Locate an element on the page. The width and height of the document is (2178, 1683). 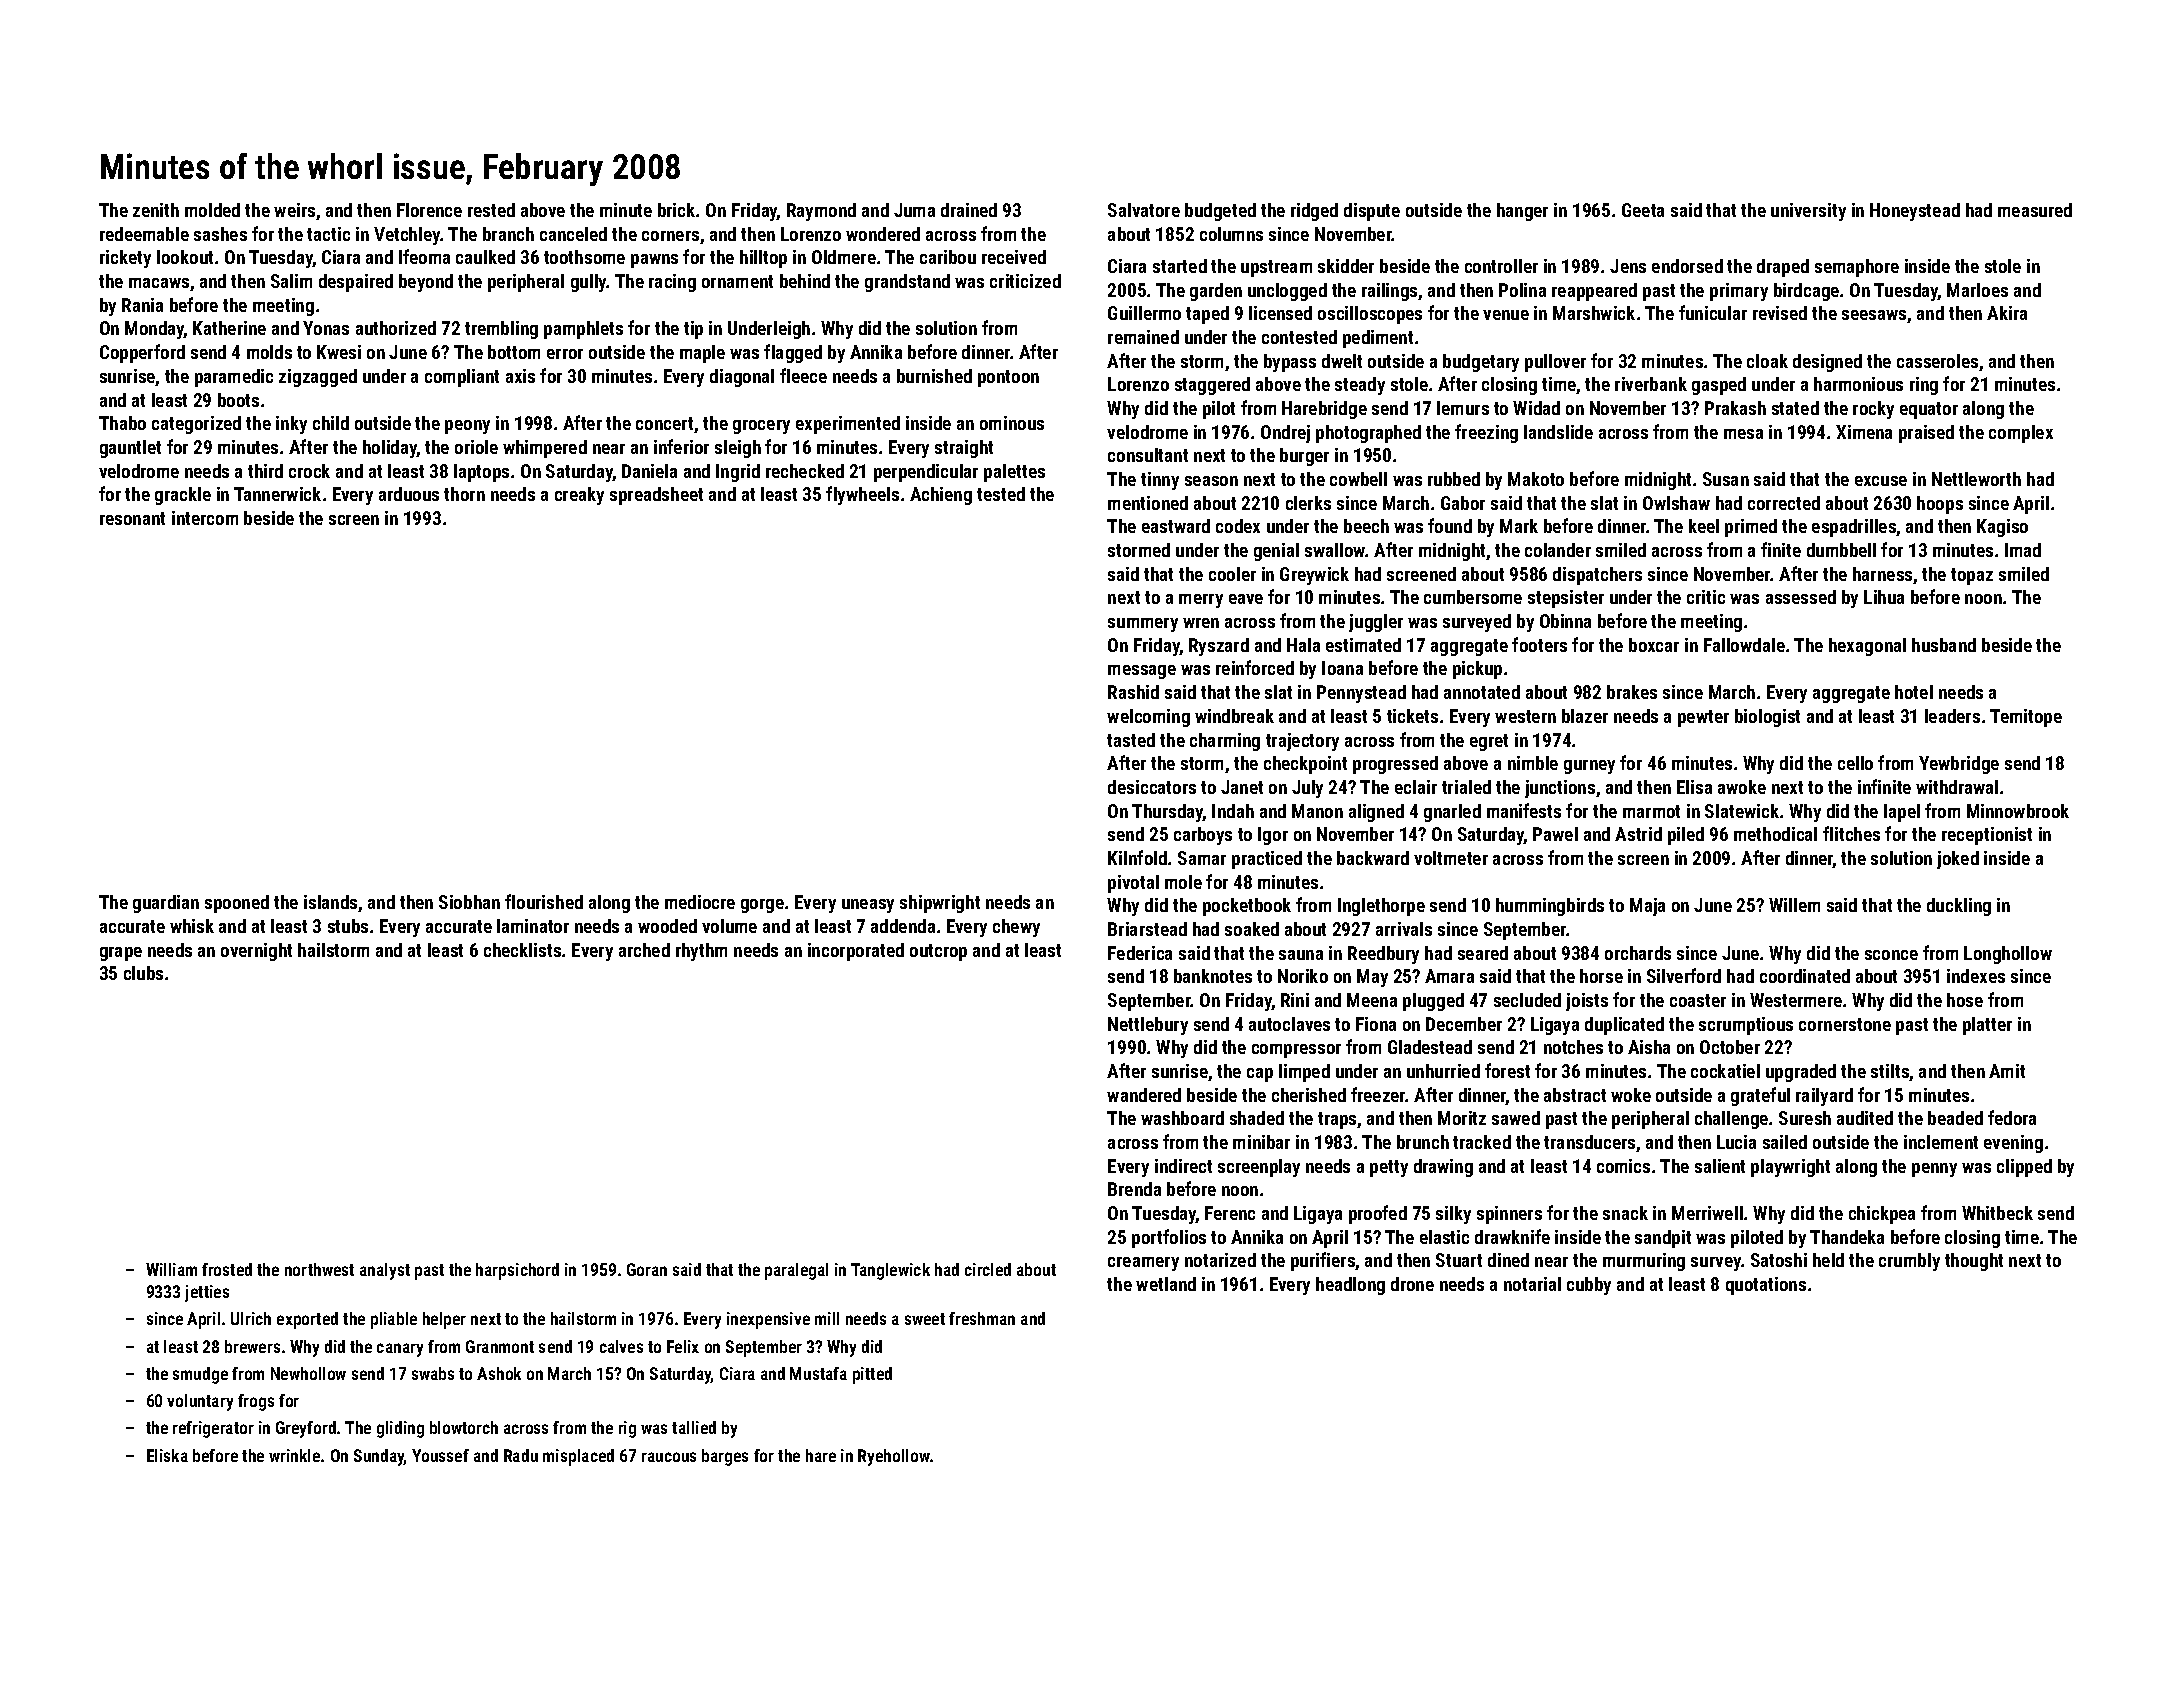
Maja is located at coordinates (1647, 907).
